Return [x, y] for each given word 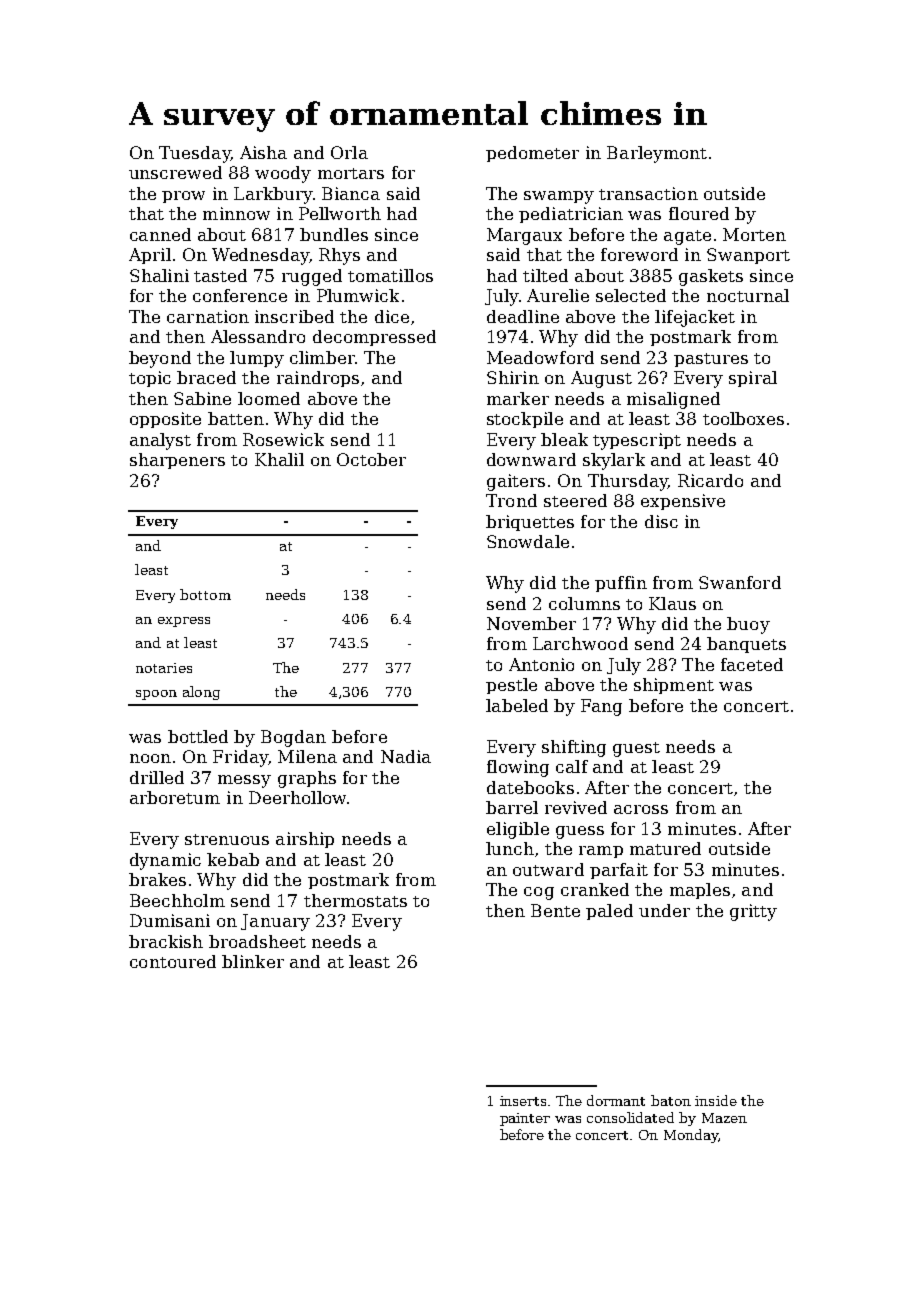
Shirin [513, 377]
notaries [164, 668]
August [601, 379]
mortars [351, 173]
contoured [173, 961]
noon [150, 758]
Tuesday [194, 154]
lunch [510, 848]
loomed [269, 398]
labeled [517, 705]
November [531, 623]
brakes [157, 879]
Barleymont [657, 154]
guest [636, 749]
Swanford [740, 582]
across [641, 809]
